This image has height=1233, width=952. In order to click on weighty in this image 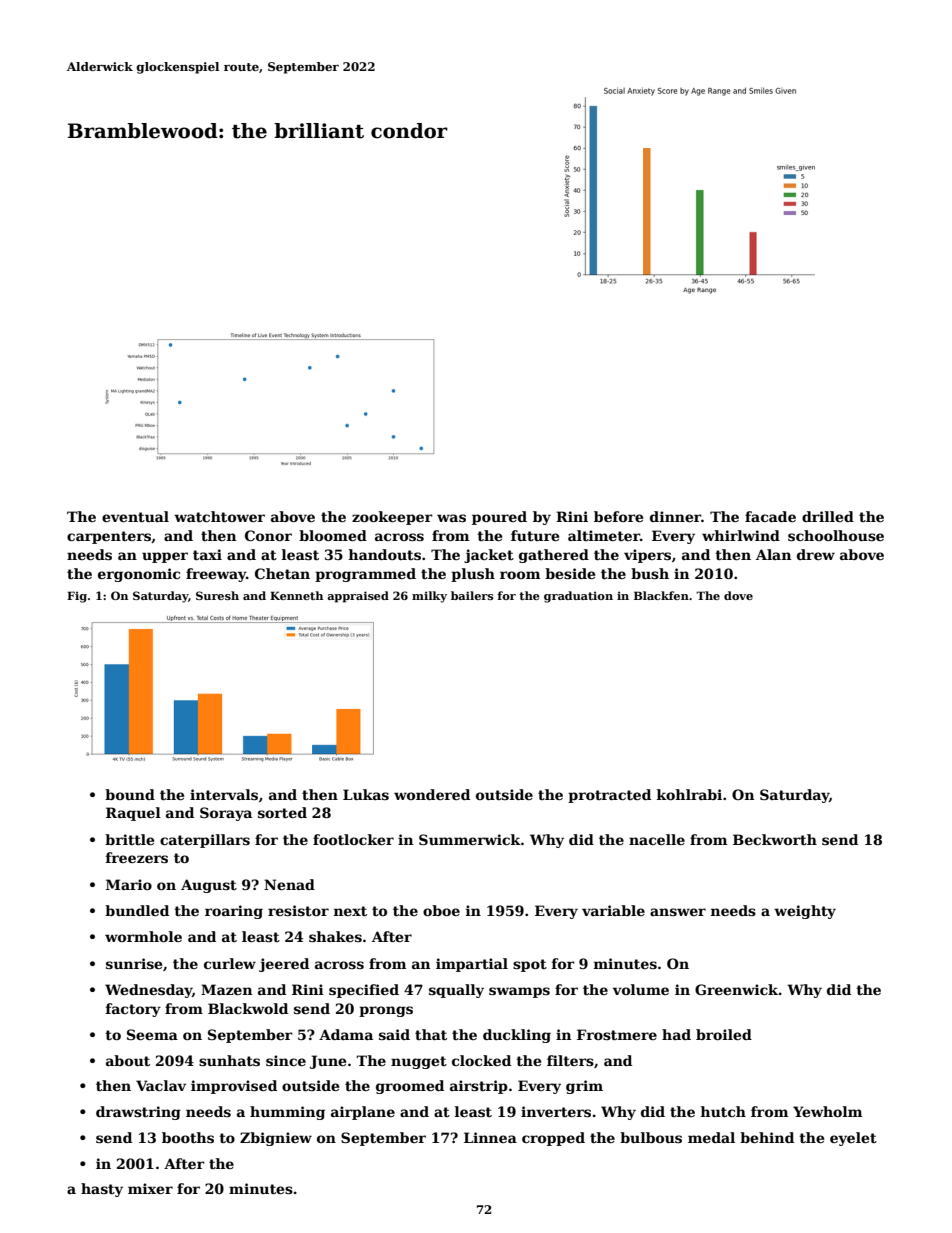, I will do `click(805, 912)`.
